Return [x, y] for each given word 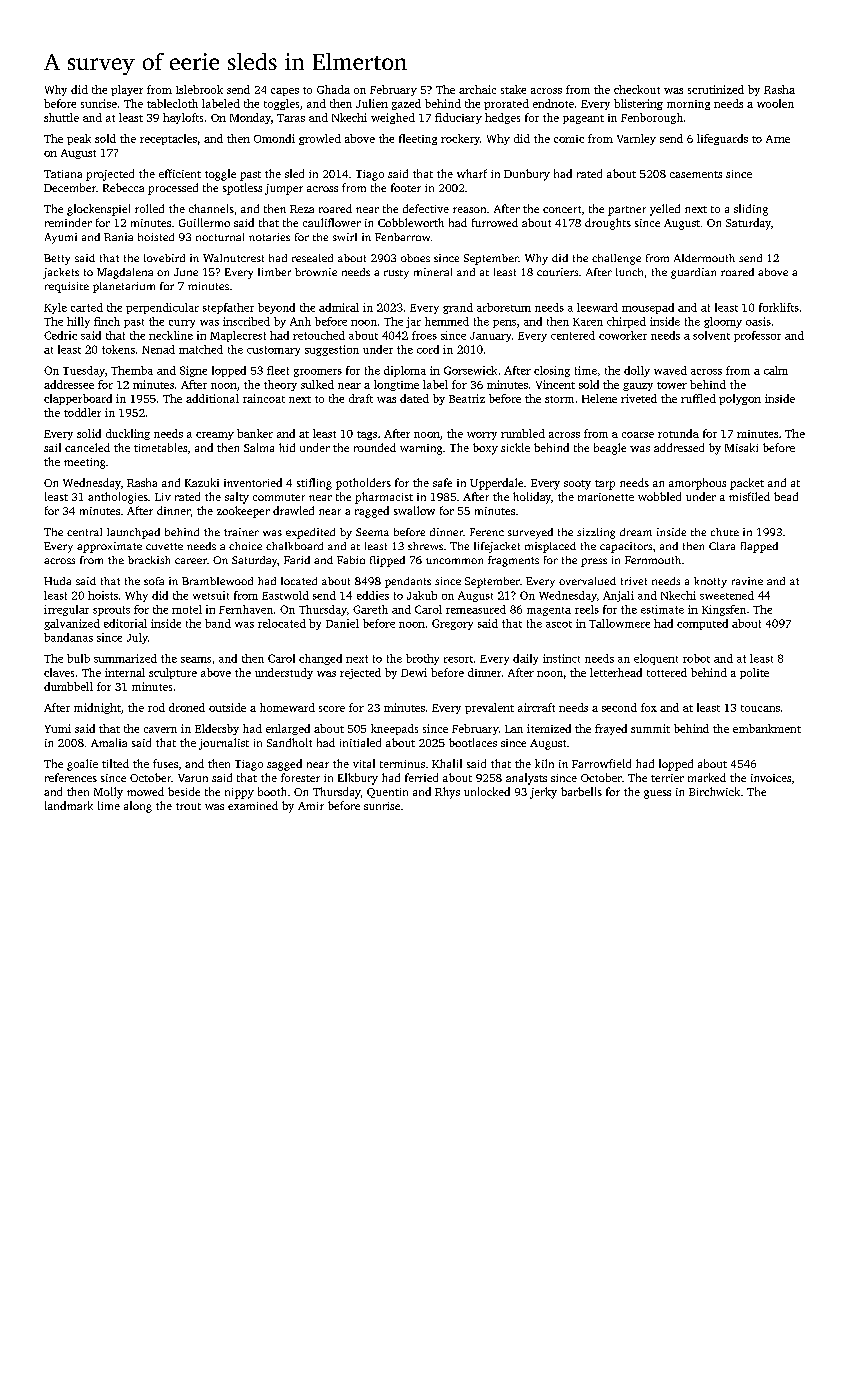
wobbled [659, 496]
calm [776, 370]
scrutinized [716, 89]
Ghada [333, 89]
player [127, 90]
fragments [513, 561]
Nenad [158, 349]
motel [187, 609]
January [490, 337]
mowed [145, 791]
